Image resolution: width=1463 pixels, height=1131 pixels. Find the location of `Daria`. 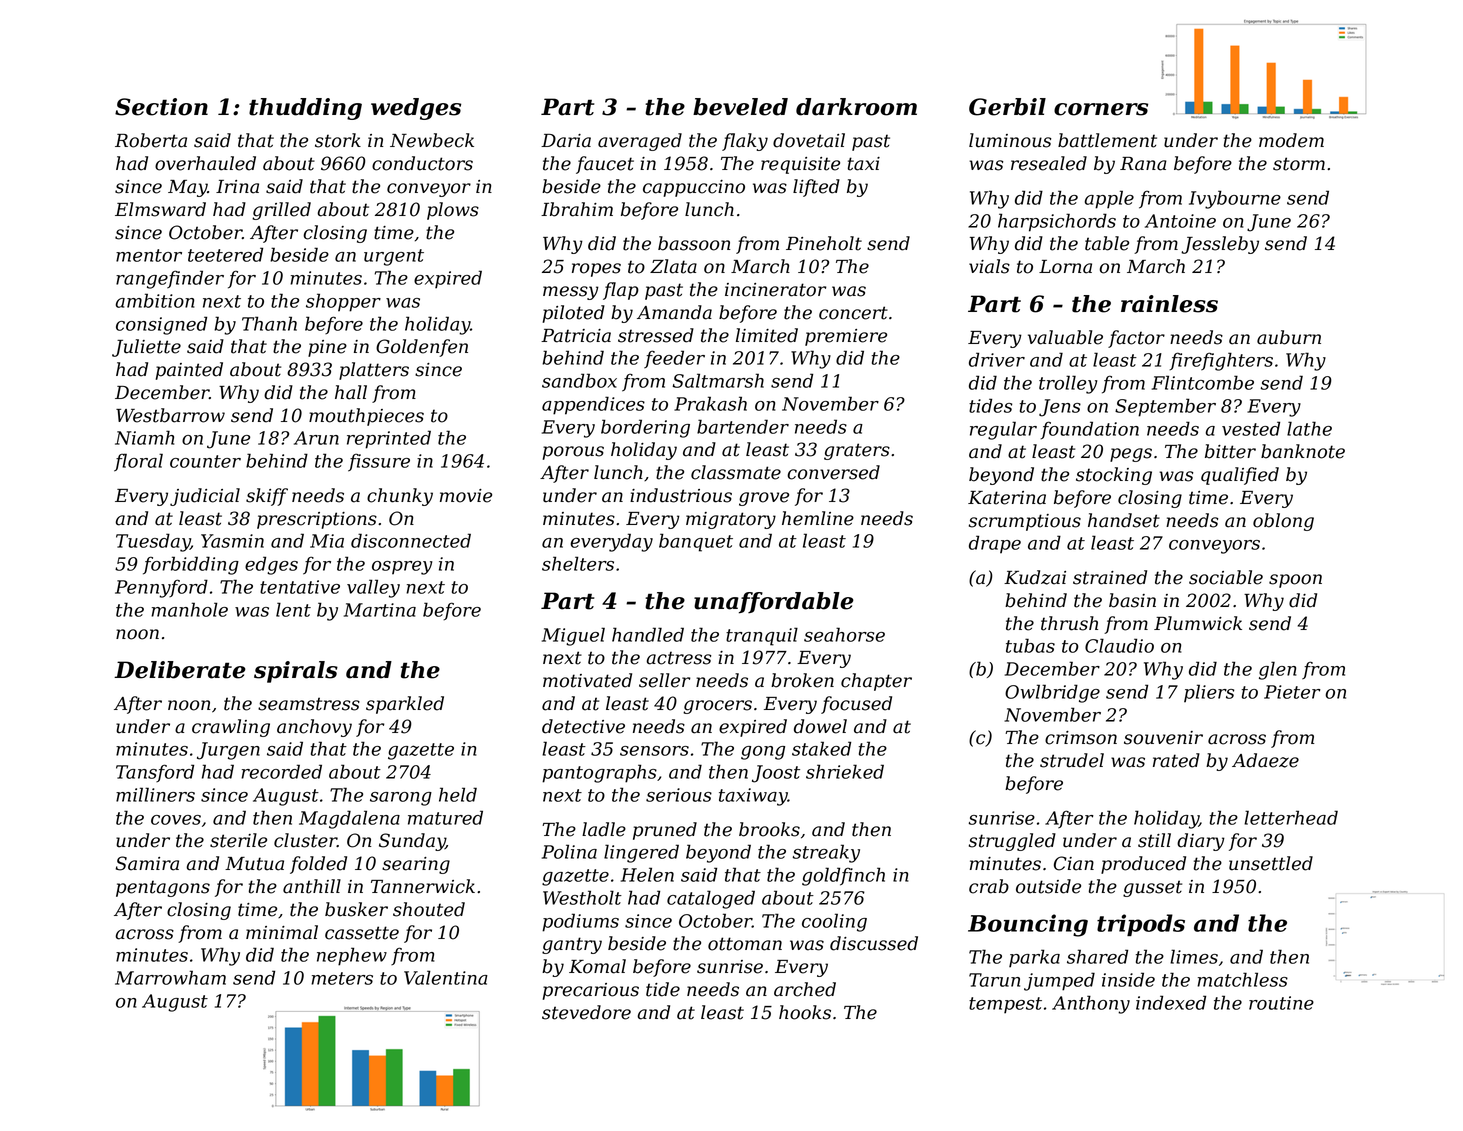

Daria is located at coordinates (566, 141).
